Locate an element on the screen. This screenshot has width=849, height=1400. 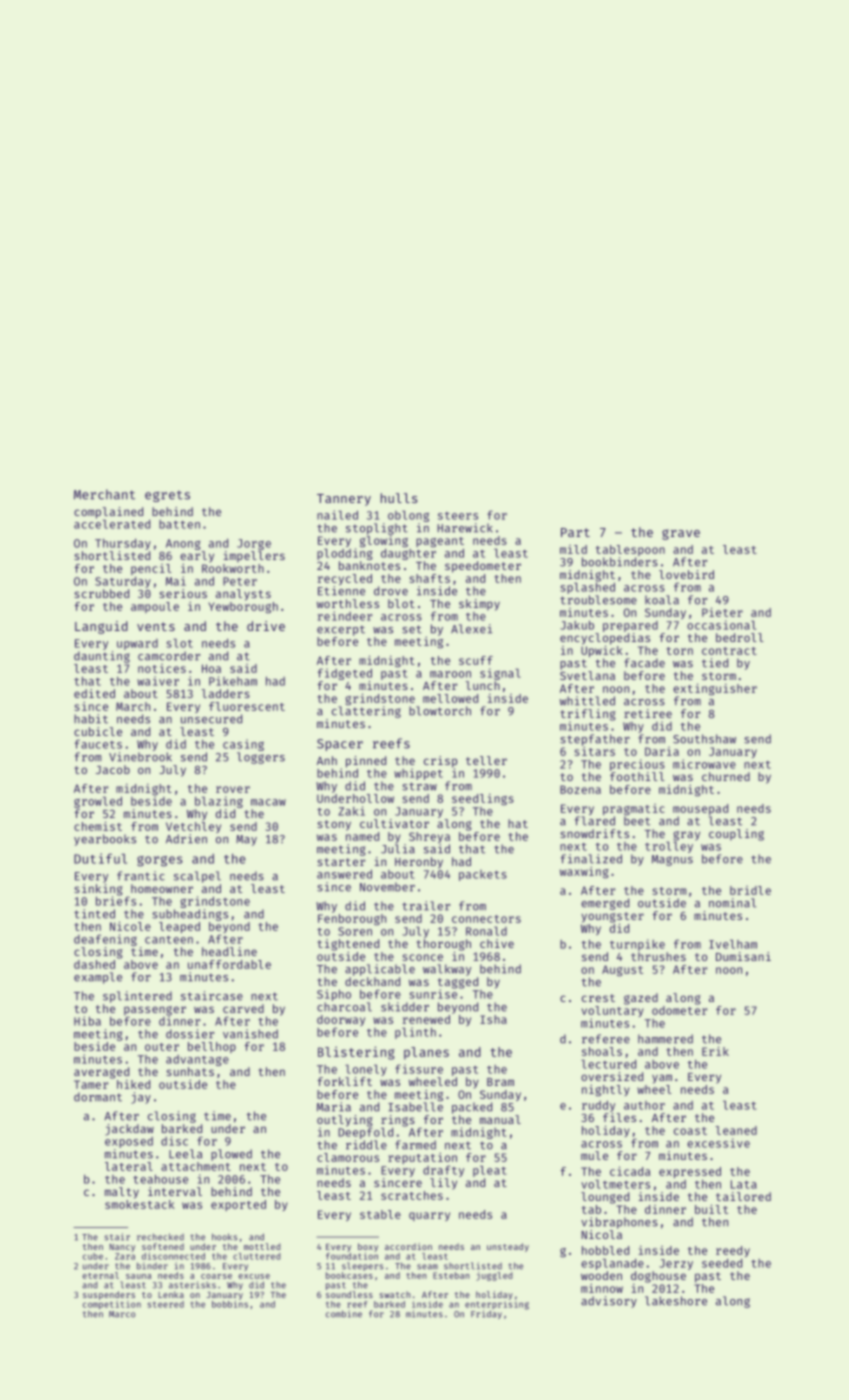
packed is located at coordinates (472, 1108).
